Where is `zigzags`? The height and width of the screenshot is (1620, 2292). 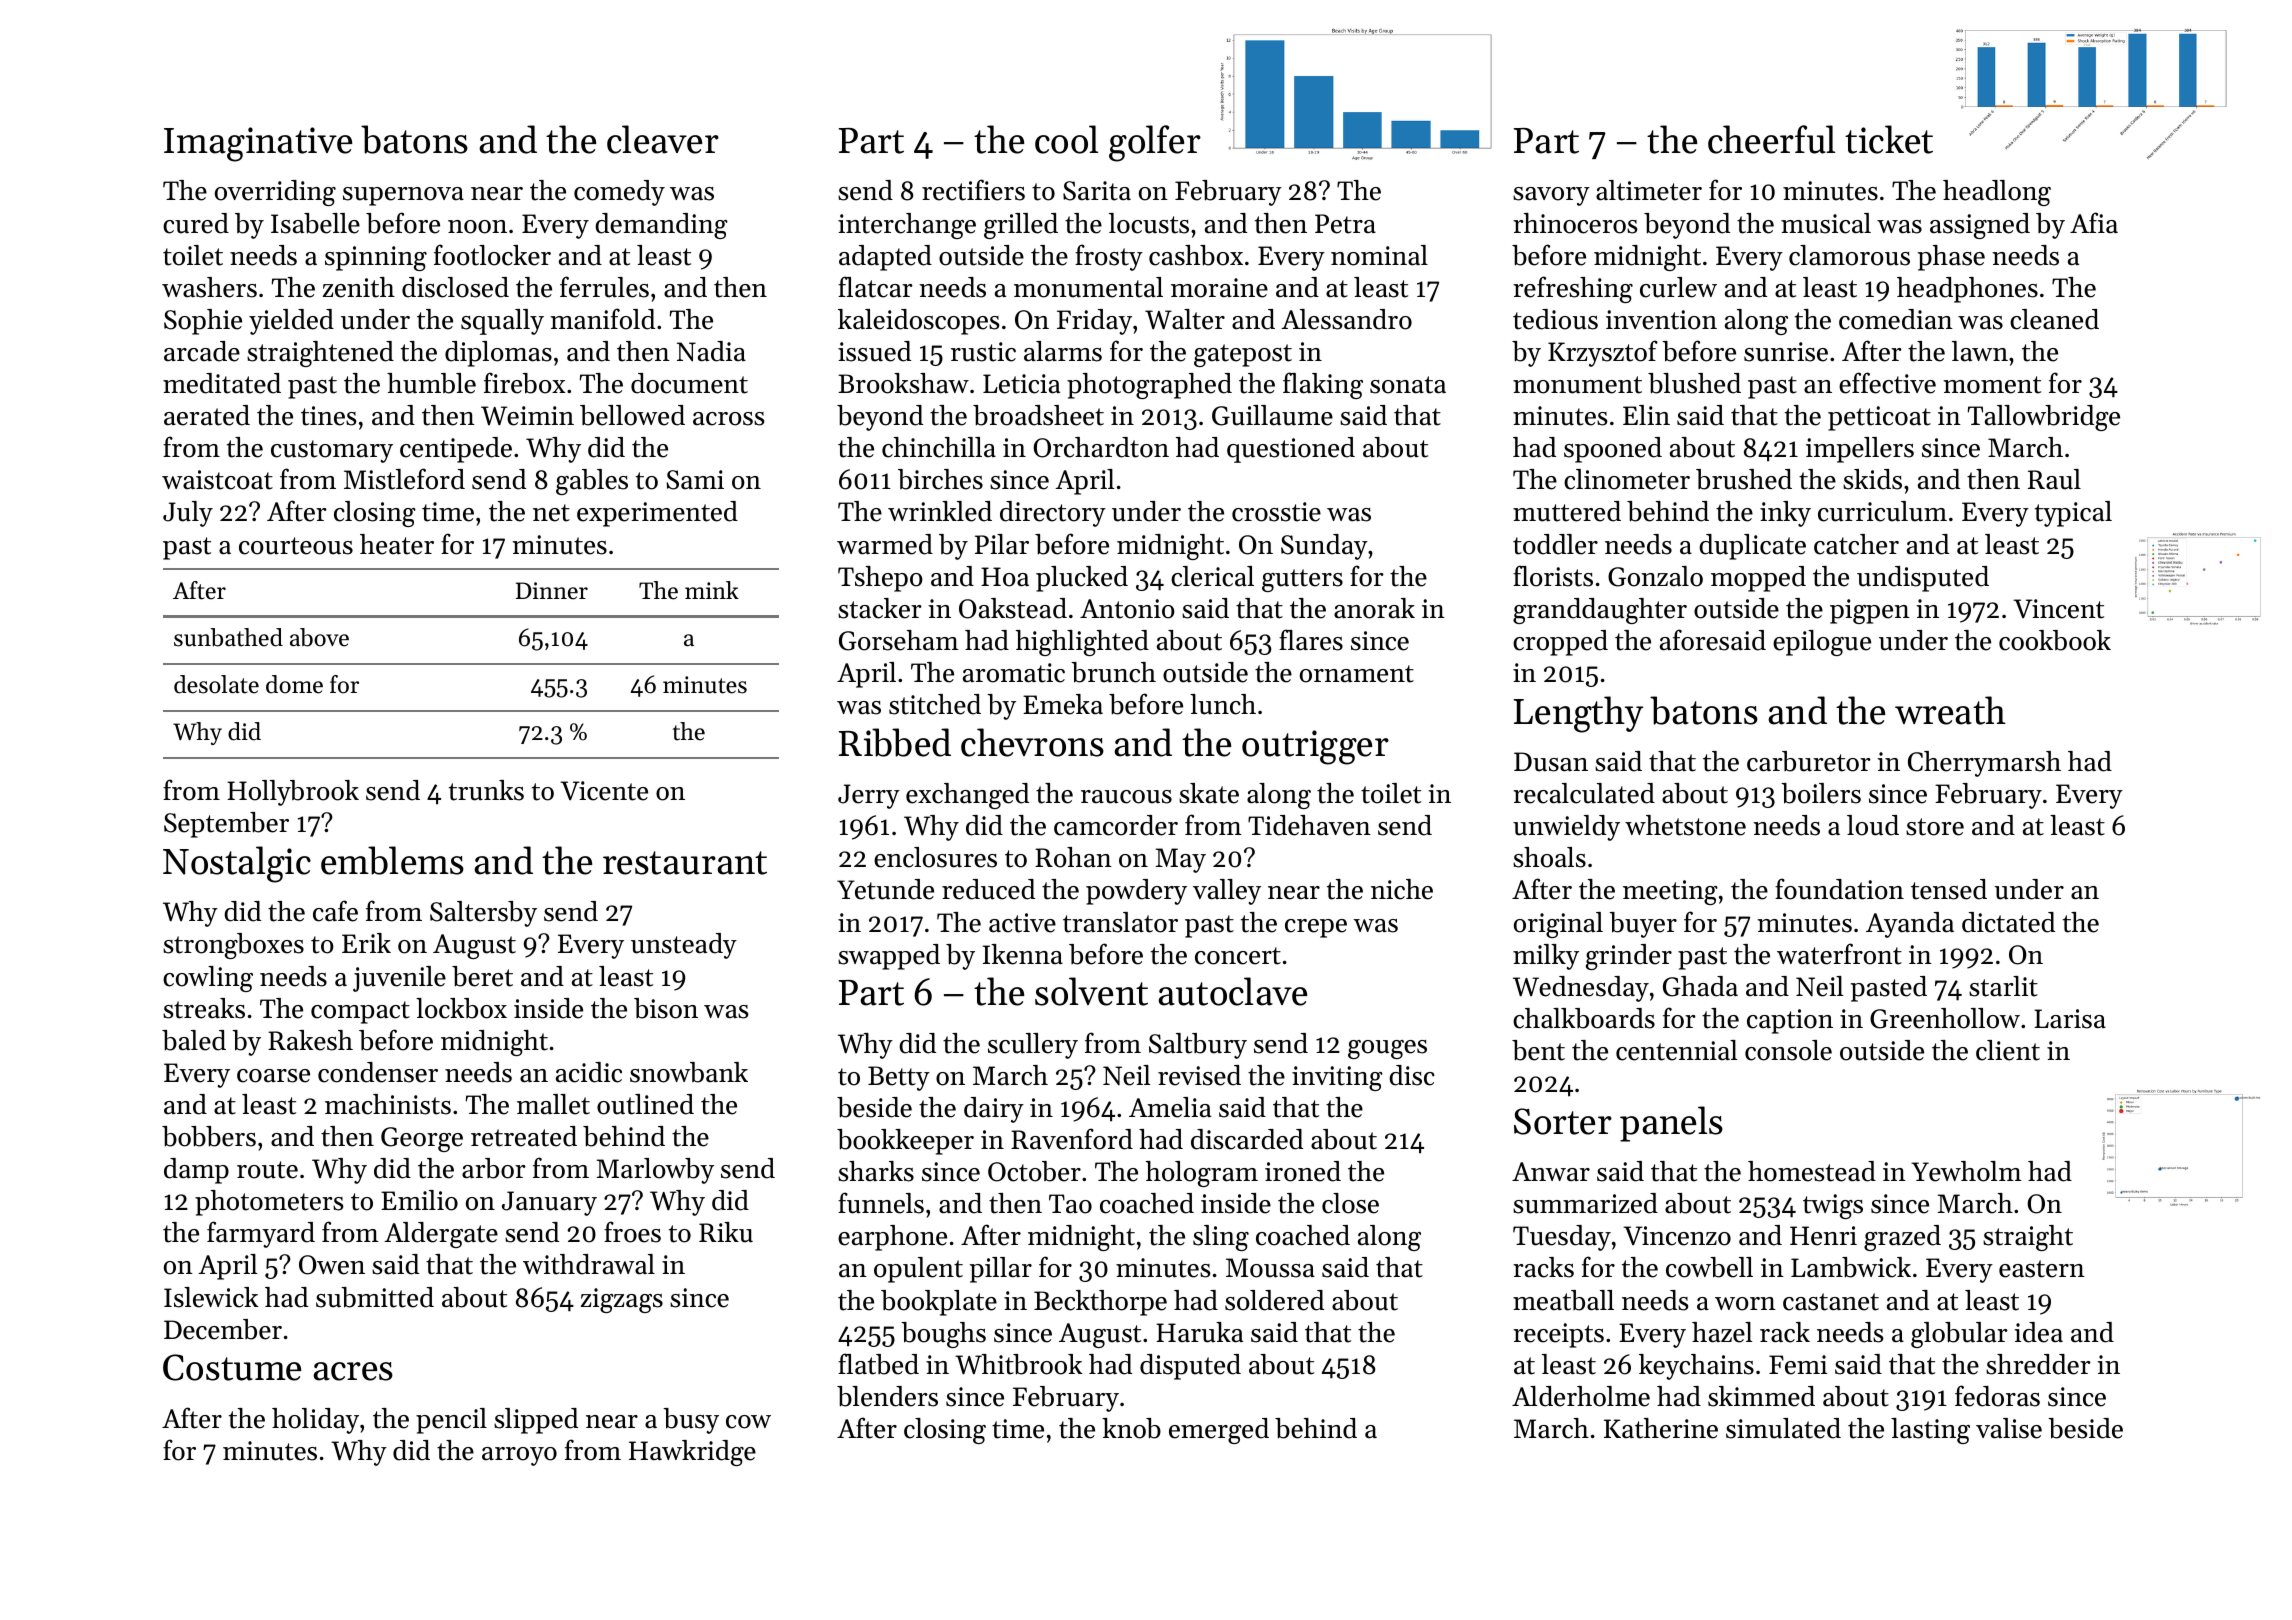 zigzags is located at coordinates (622, 1300).
